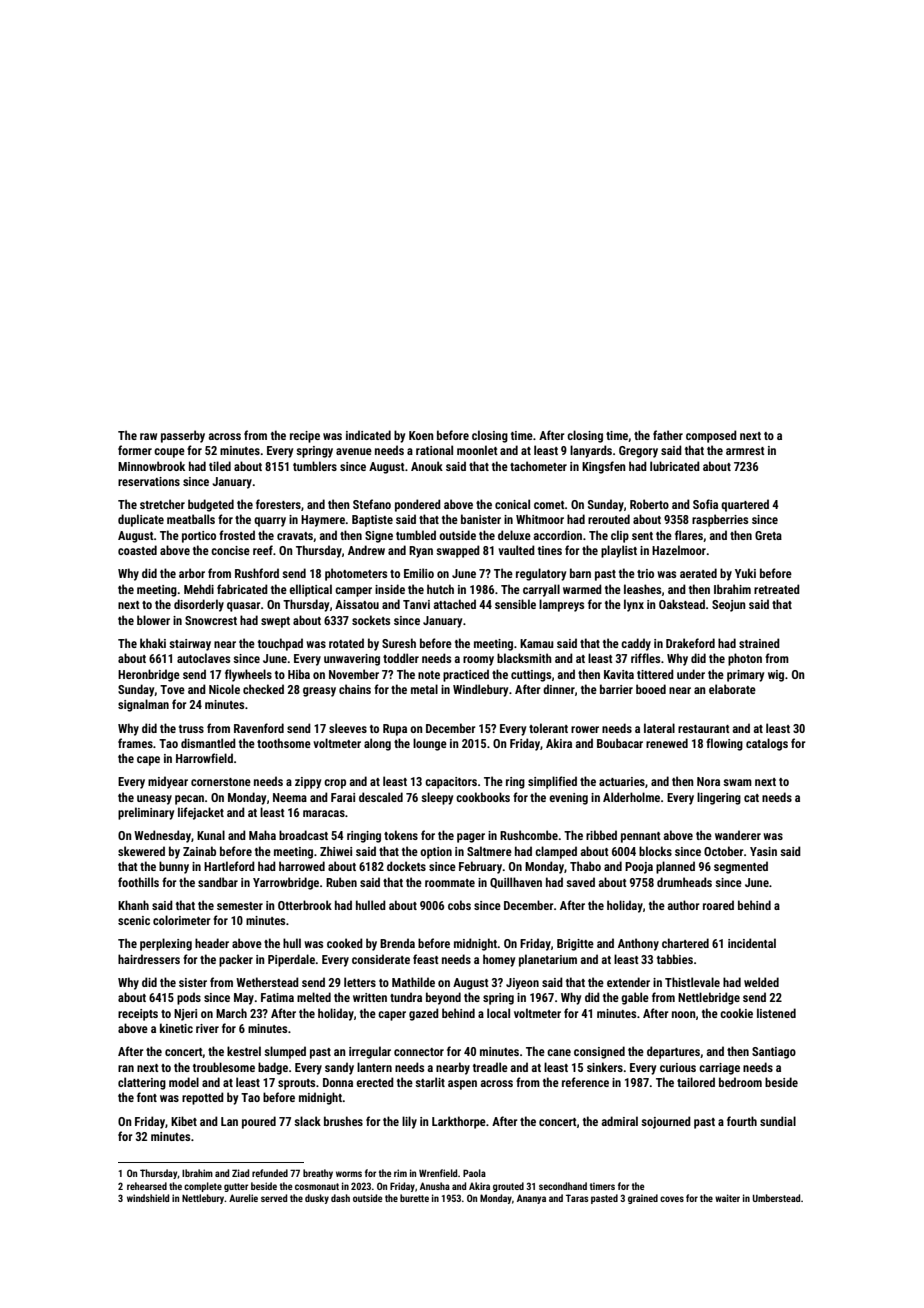 The height and width of the page is (1308, 924). I want to click on Nettlebury, so click(203, 1199).
